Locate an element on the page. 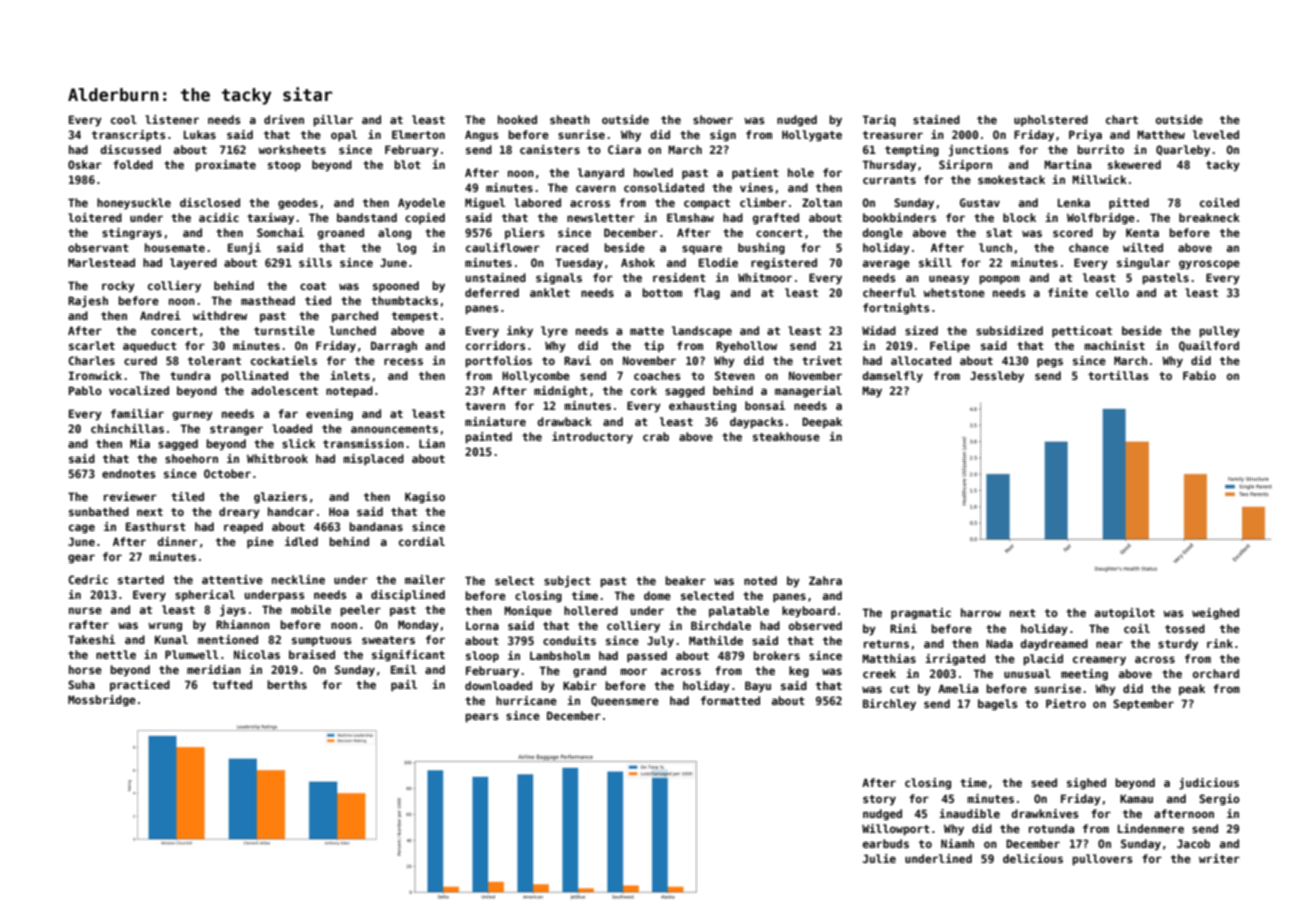 This page has height=924, width=1308. Zahra is located at coordinates (825, 580).
